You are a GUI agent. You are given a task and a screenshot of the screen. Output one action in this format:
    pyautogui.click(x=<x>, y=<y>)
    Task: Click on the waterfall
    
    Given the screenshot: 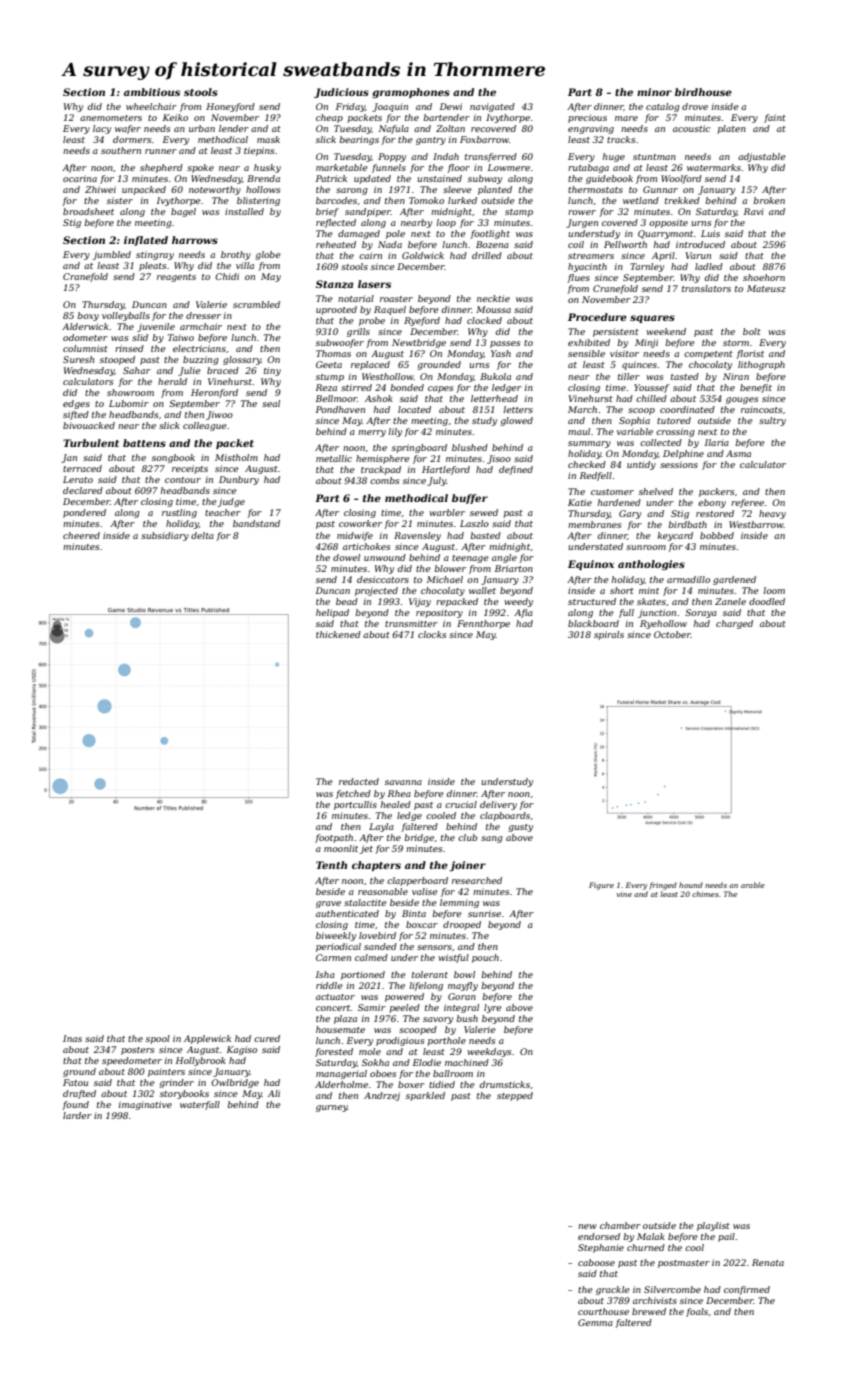 What is the action you would take?
    pyautogui.click(x=200, y=1105)
